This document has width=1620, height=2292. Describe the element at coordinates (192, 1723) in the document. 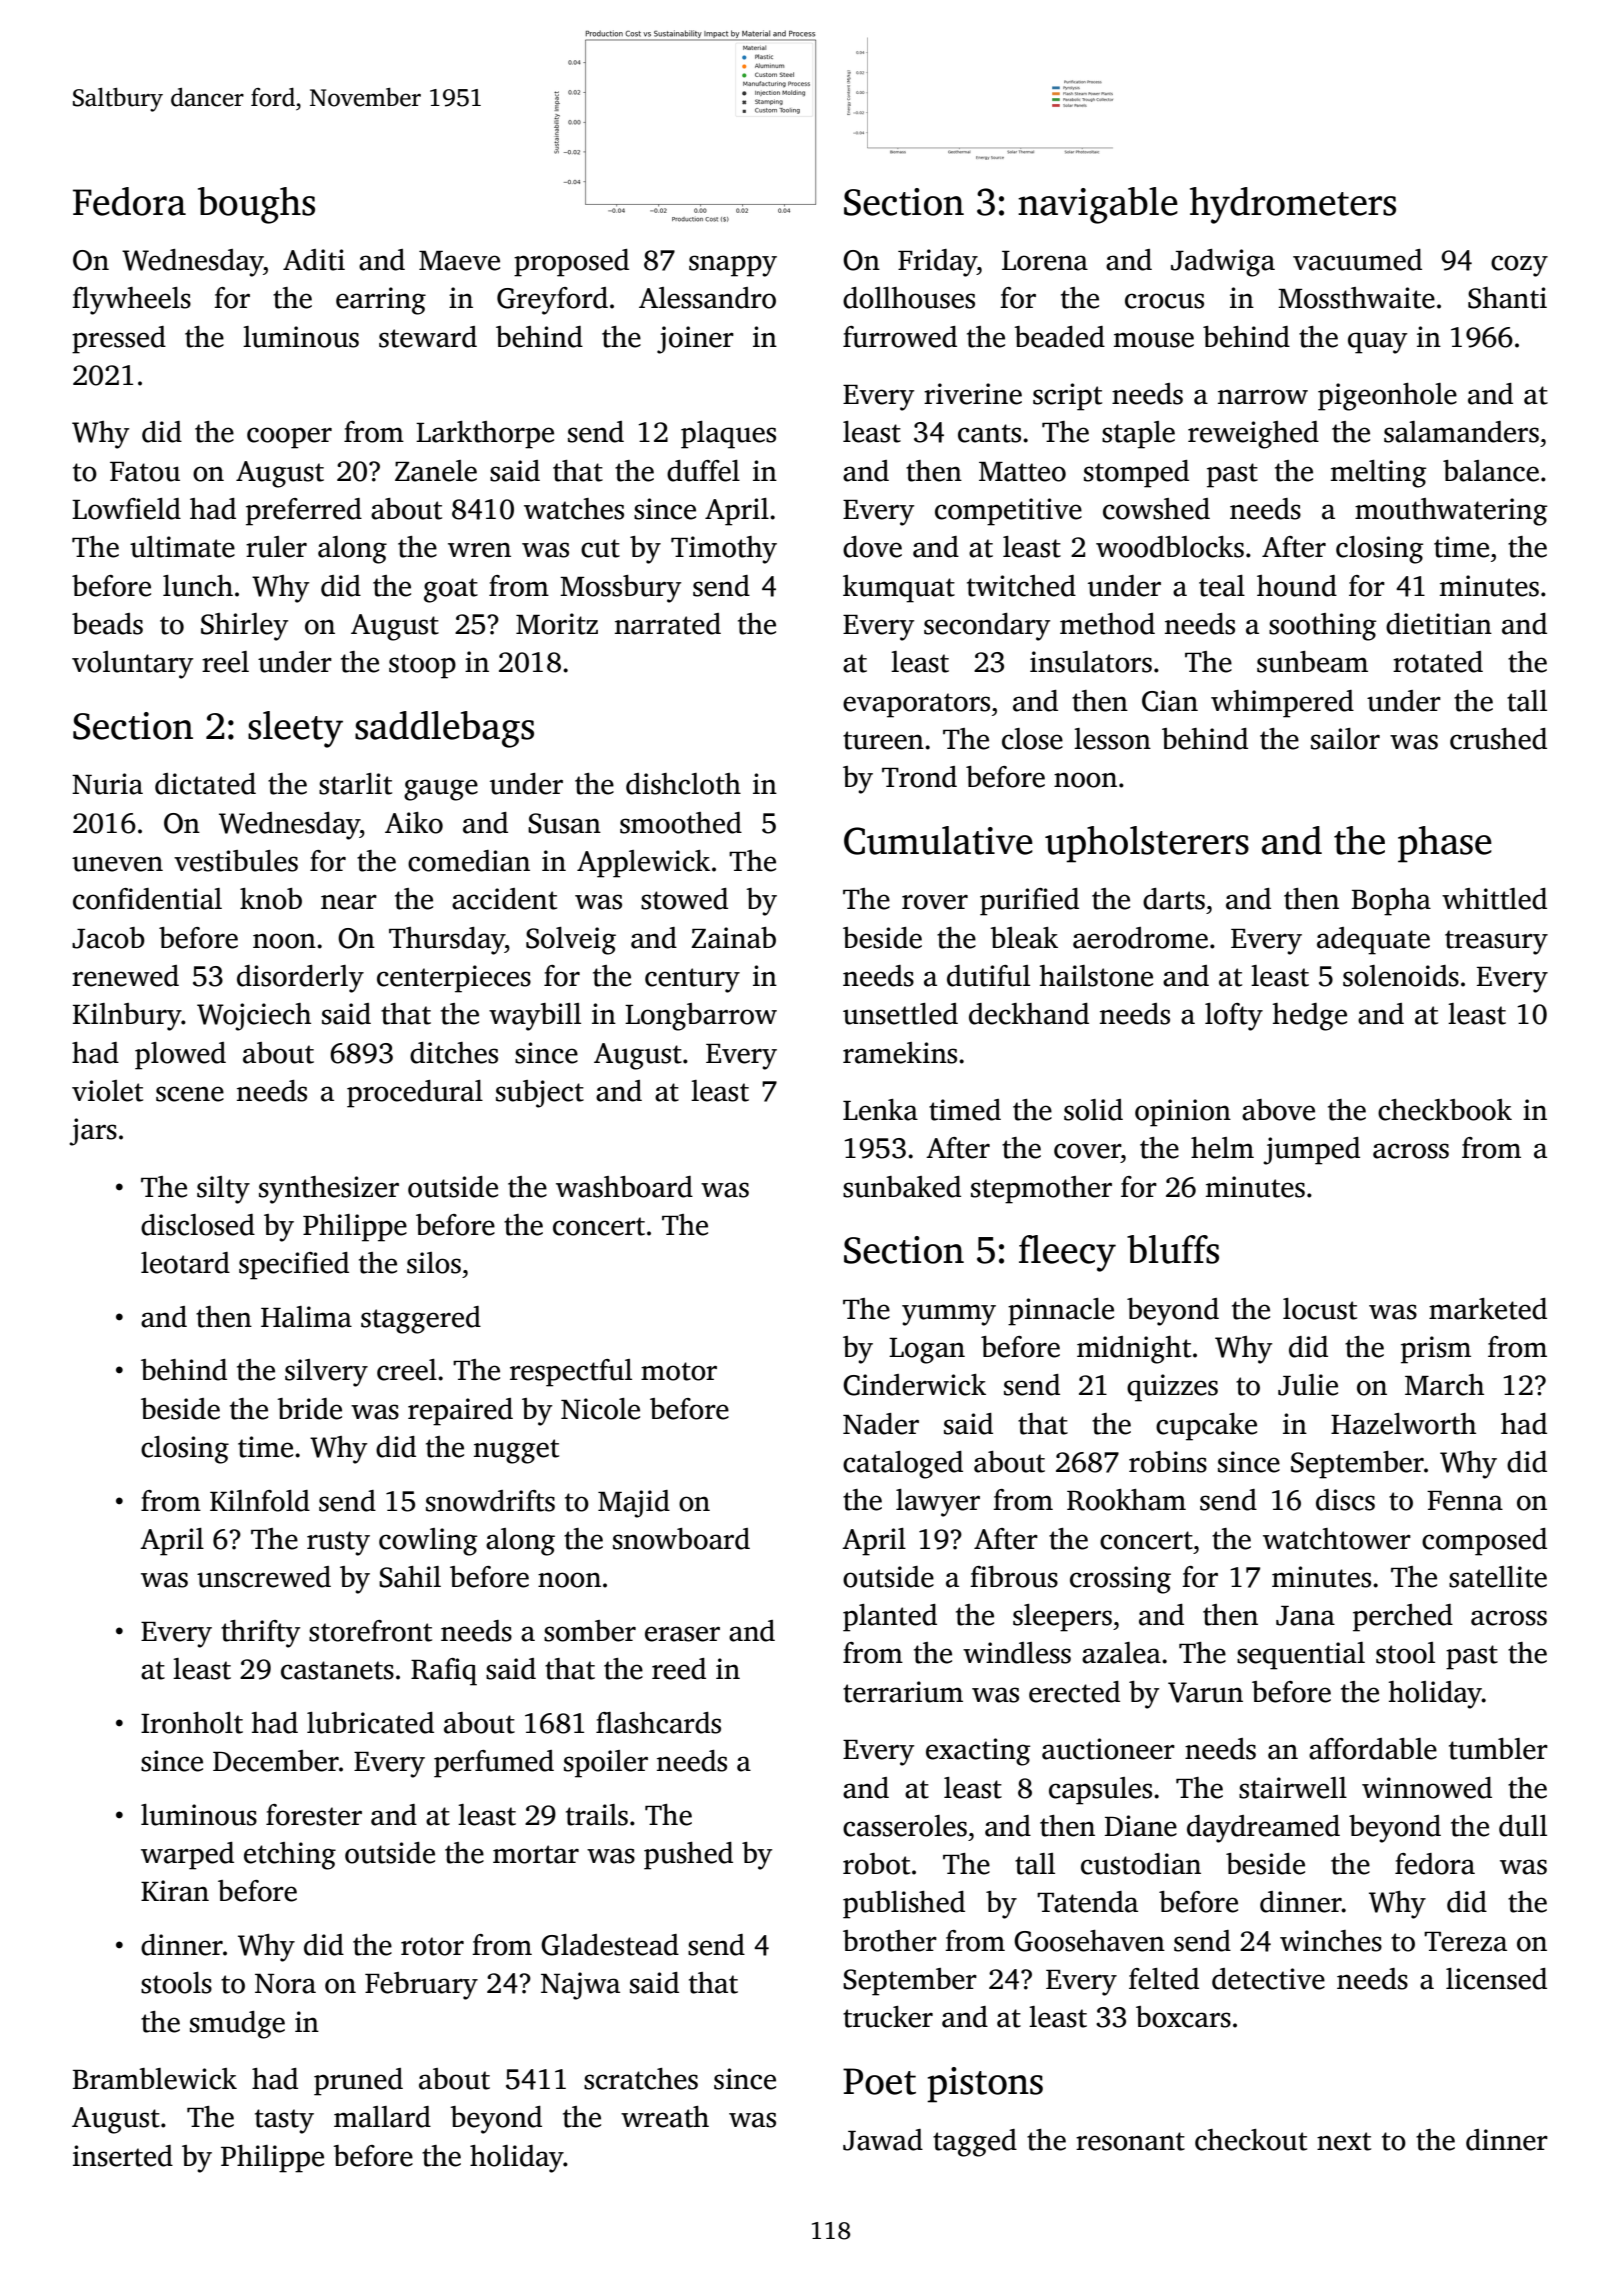

I see `Ironholt` at that location.
